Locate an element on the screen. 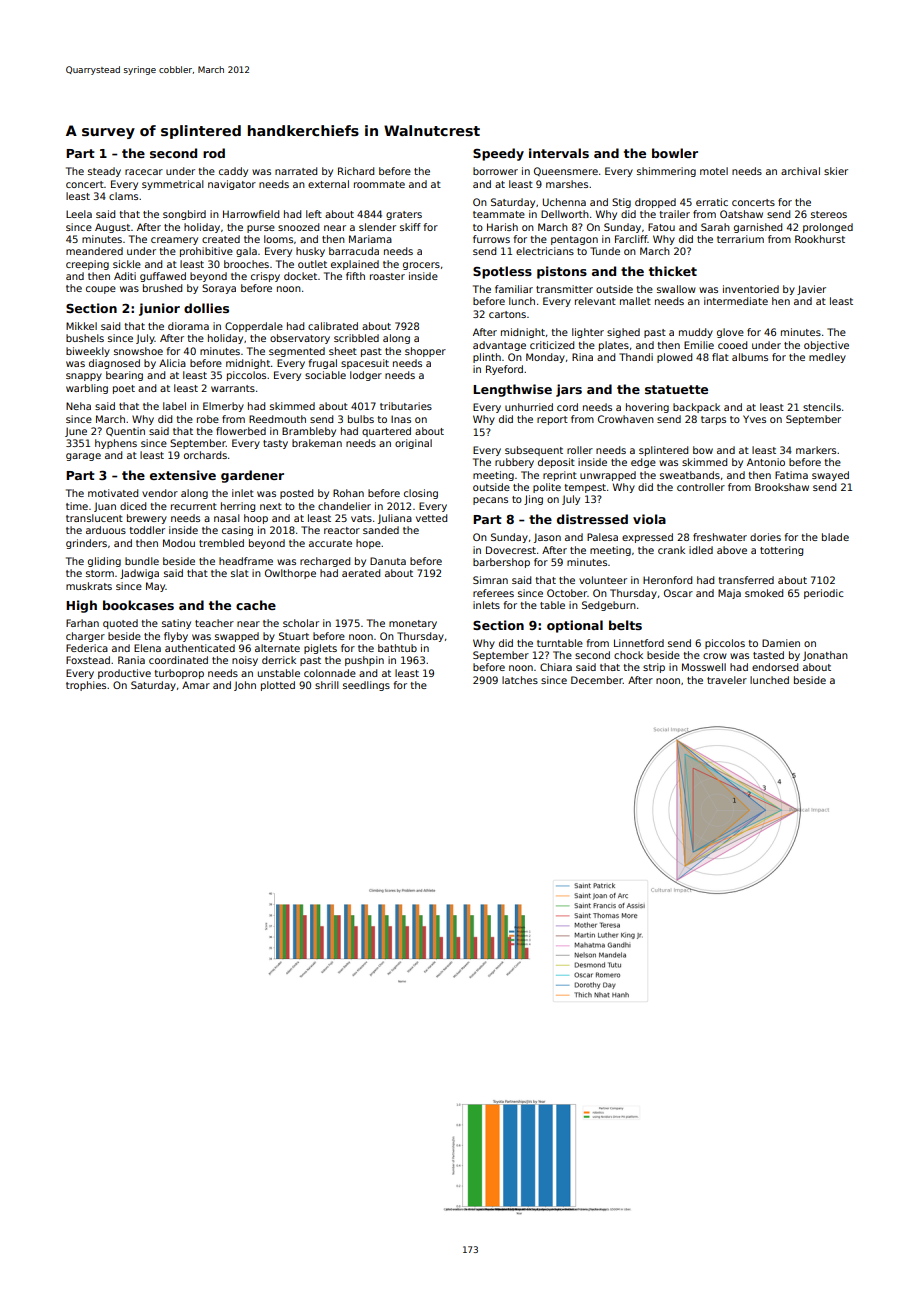 This screenshot has width=924, height=1308. caddy is located at coordinates (233, 172).
